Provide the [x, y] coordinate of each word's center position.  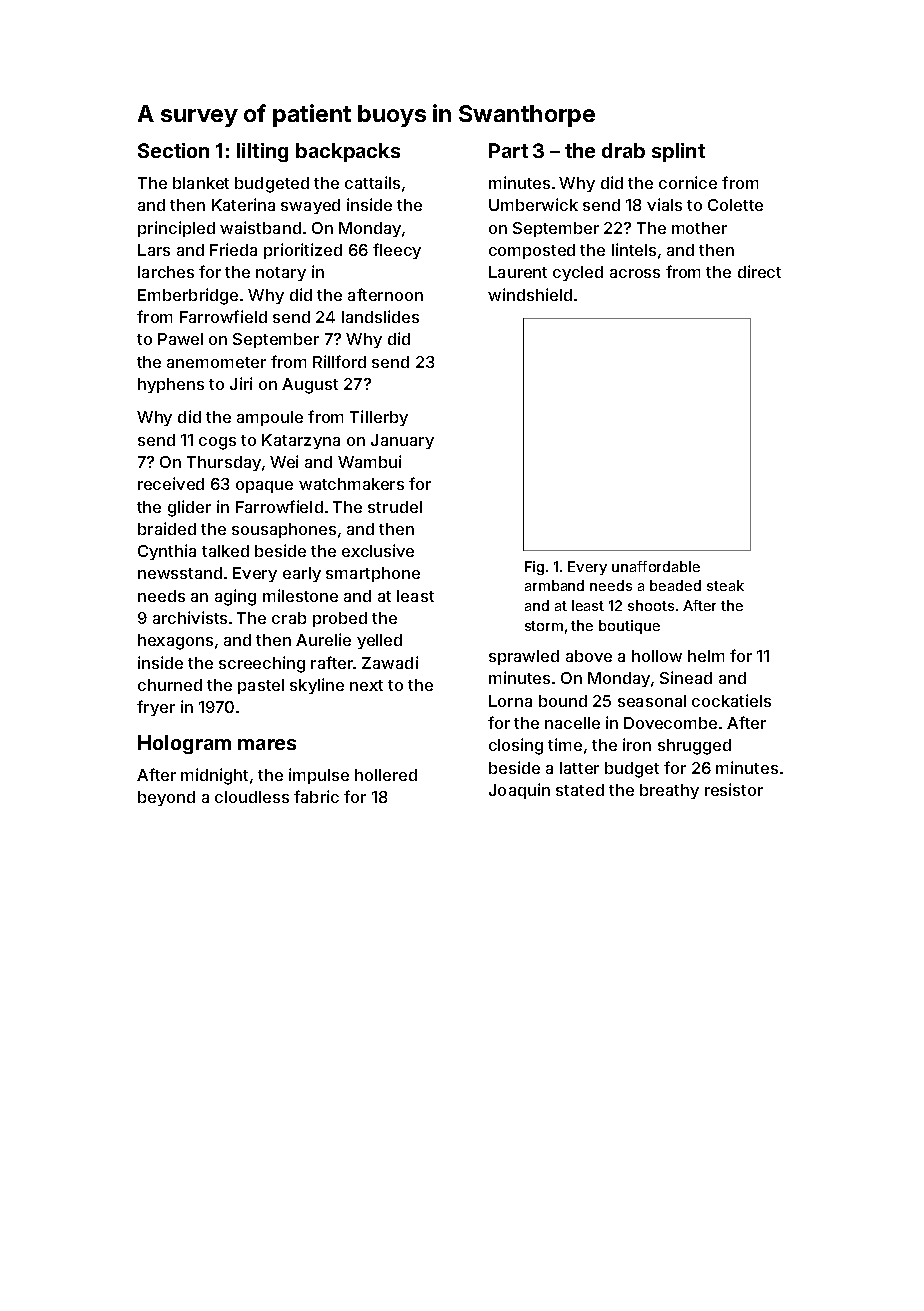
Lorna [510, 701]
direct [759, 271]
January [402, 441]
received [171, 483]
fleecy [397, 251]
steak [725, 585]
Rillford [339, 361]
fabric [316, 796]
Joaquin [519, 791]
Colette [735, 205]
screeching [262, 664]
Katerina [243, 204]
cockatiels [731, 700]
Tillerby [379, 418]
